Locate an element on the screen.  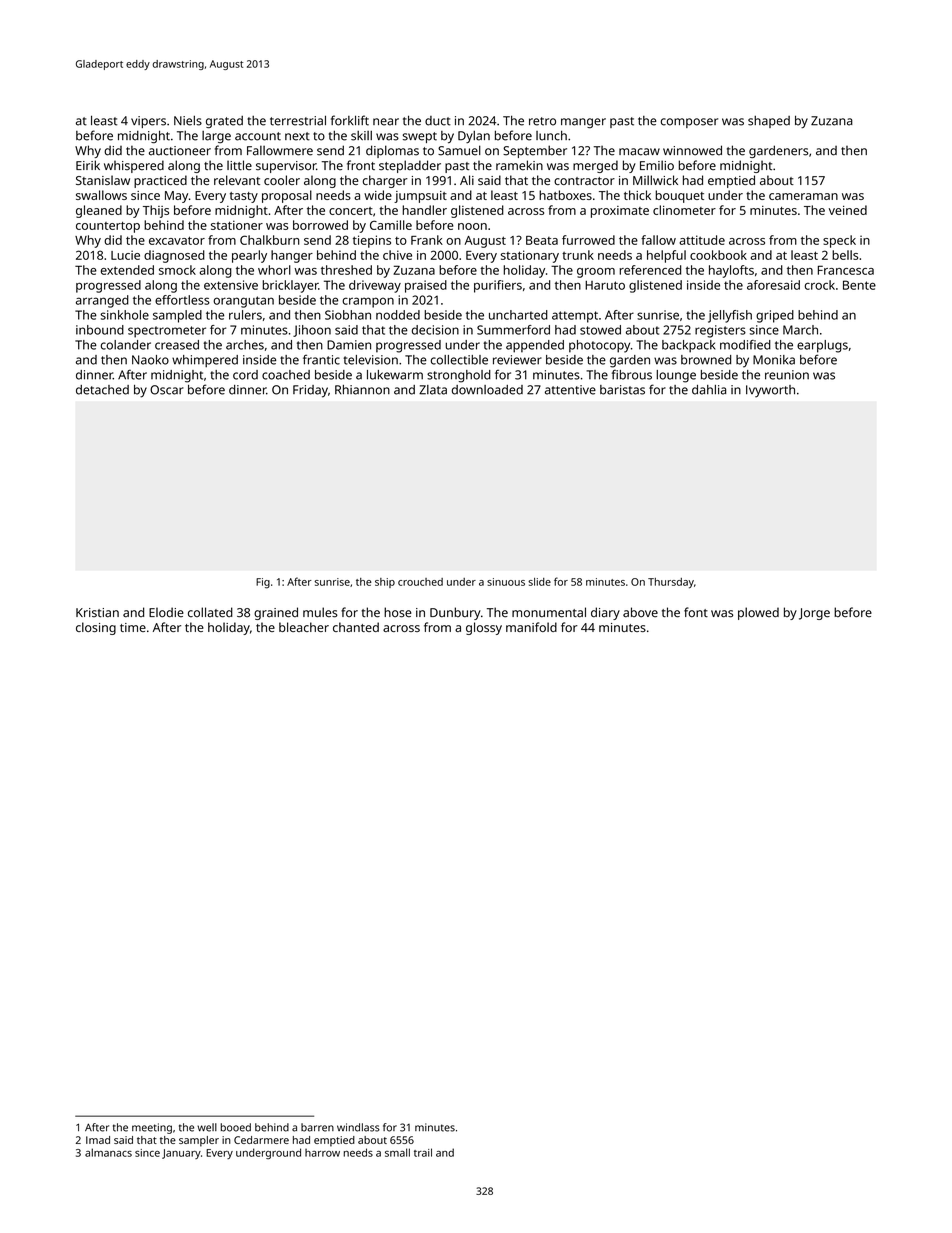
trail is located at coordinates (423, 1152).
